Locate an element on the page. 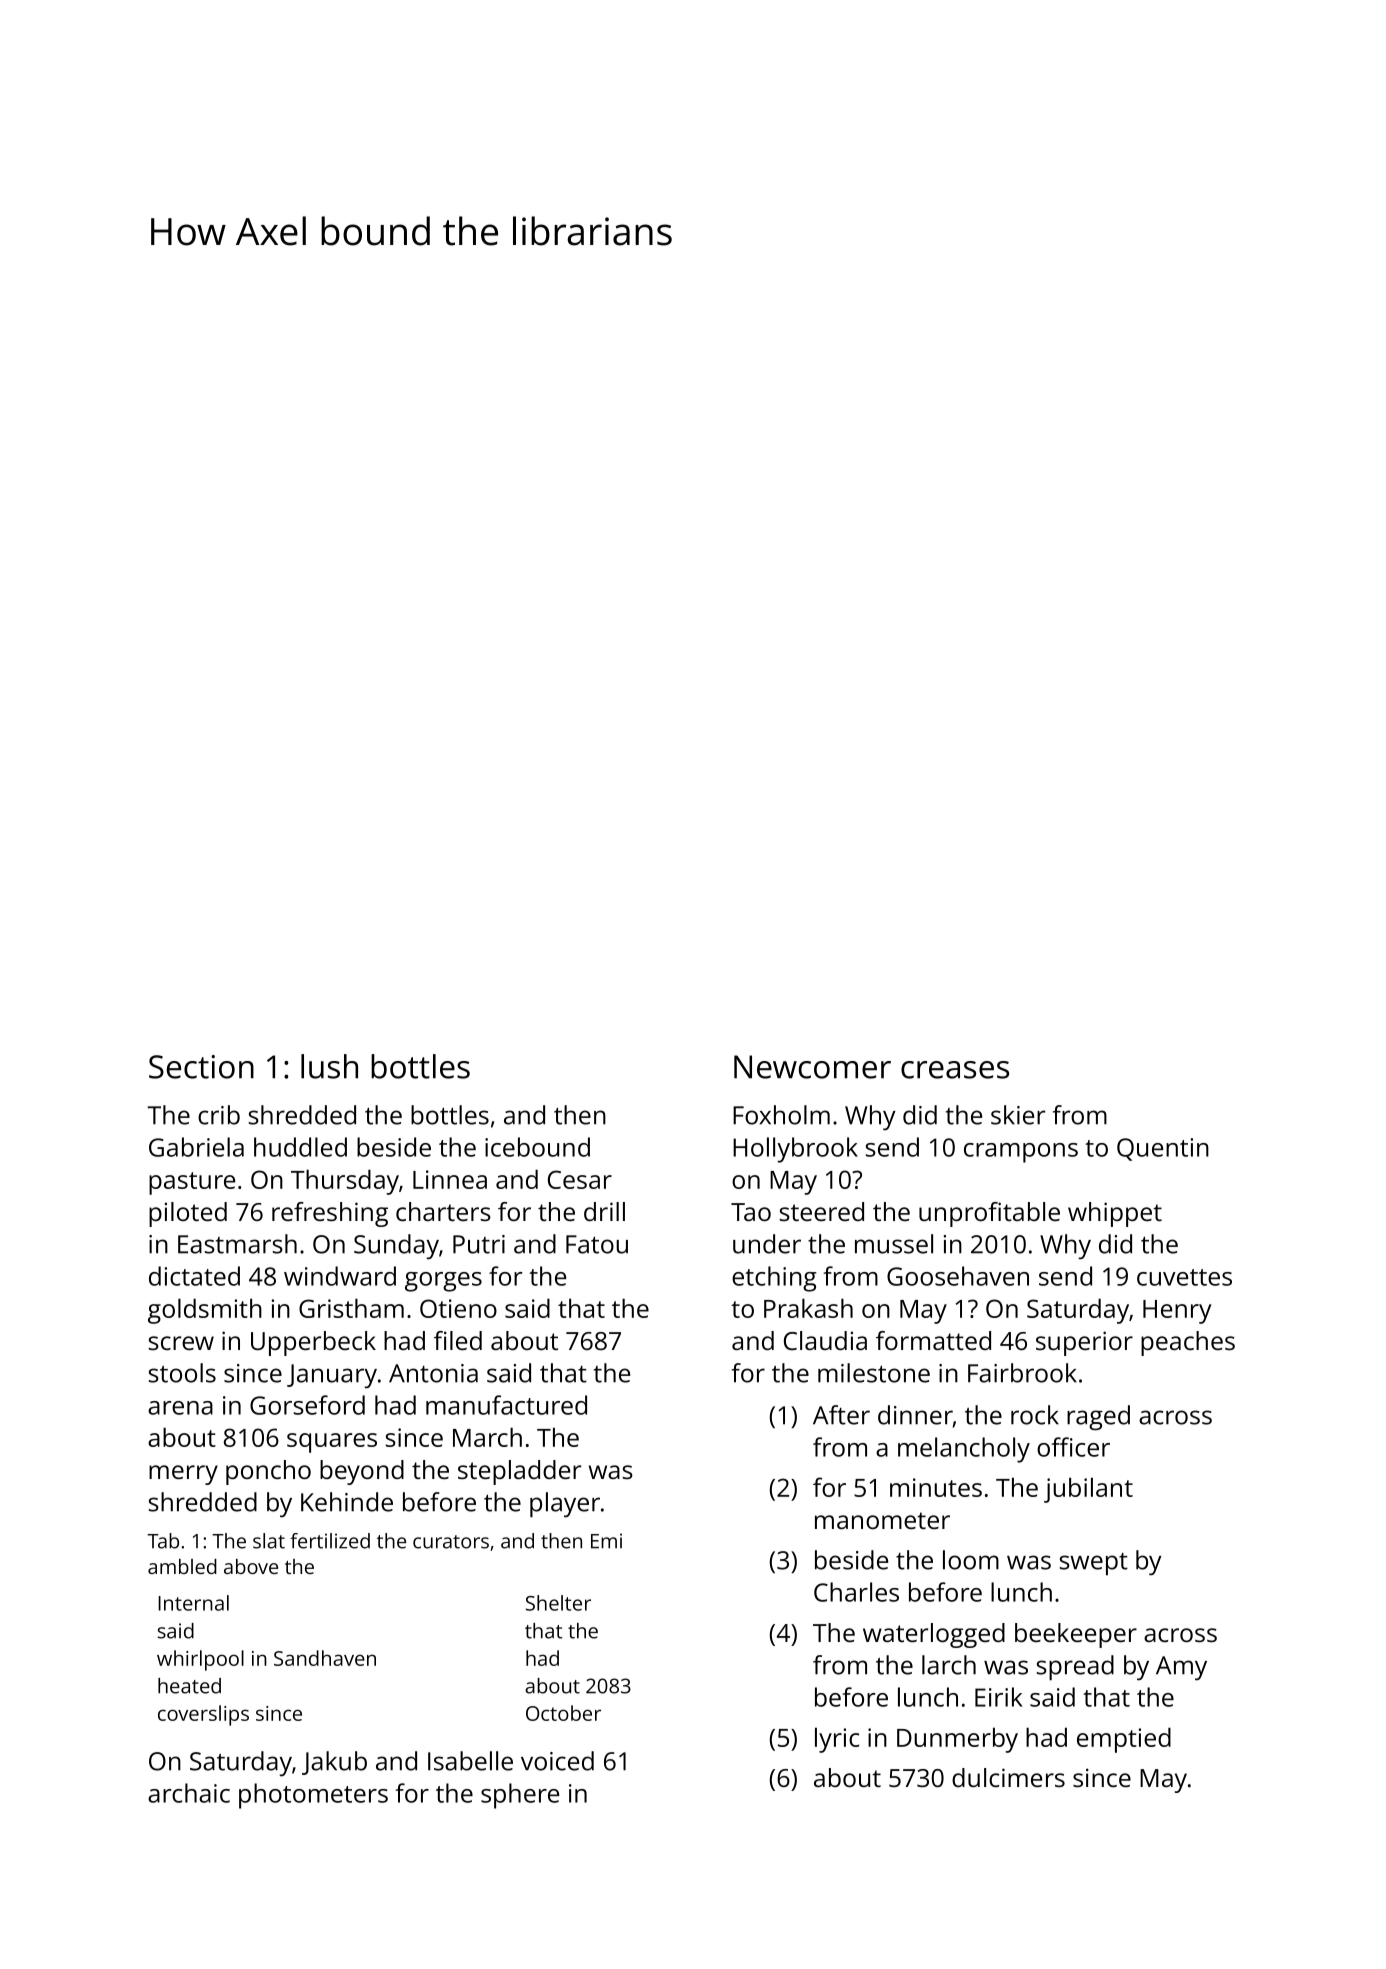 The height and width of the page is (1969, 1386). Charles is located at coordinates (856, 1592).
